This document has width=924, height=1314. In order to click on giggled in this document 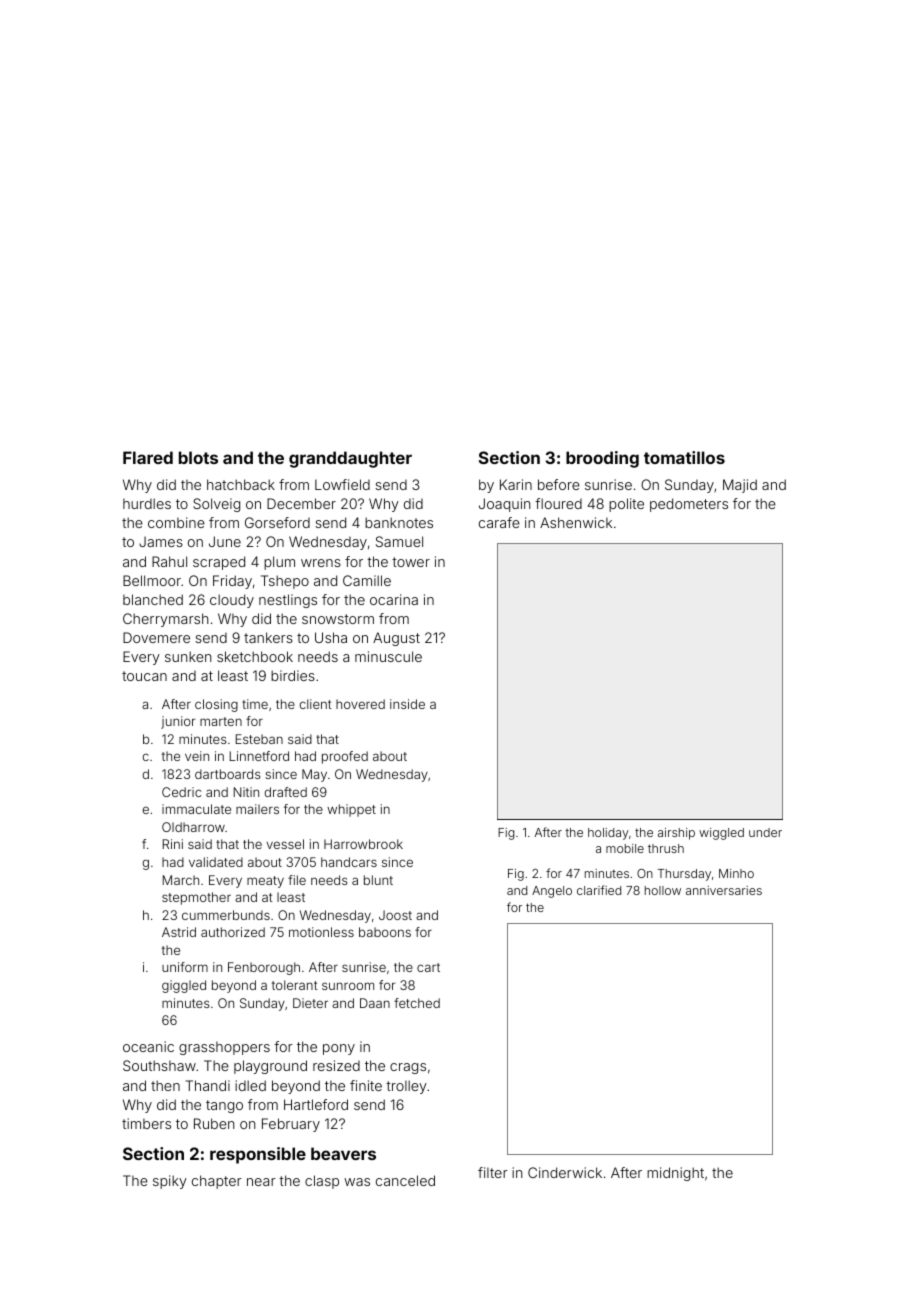, I will do `click(184, 986)`.
